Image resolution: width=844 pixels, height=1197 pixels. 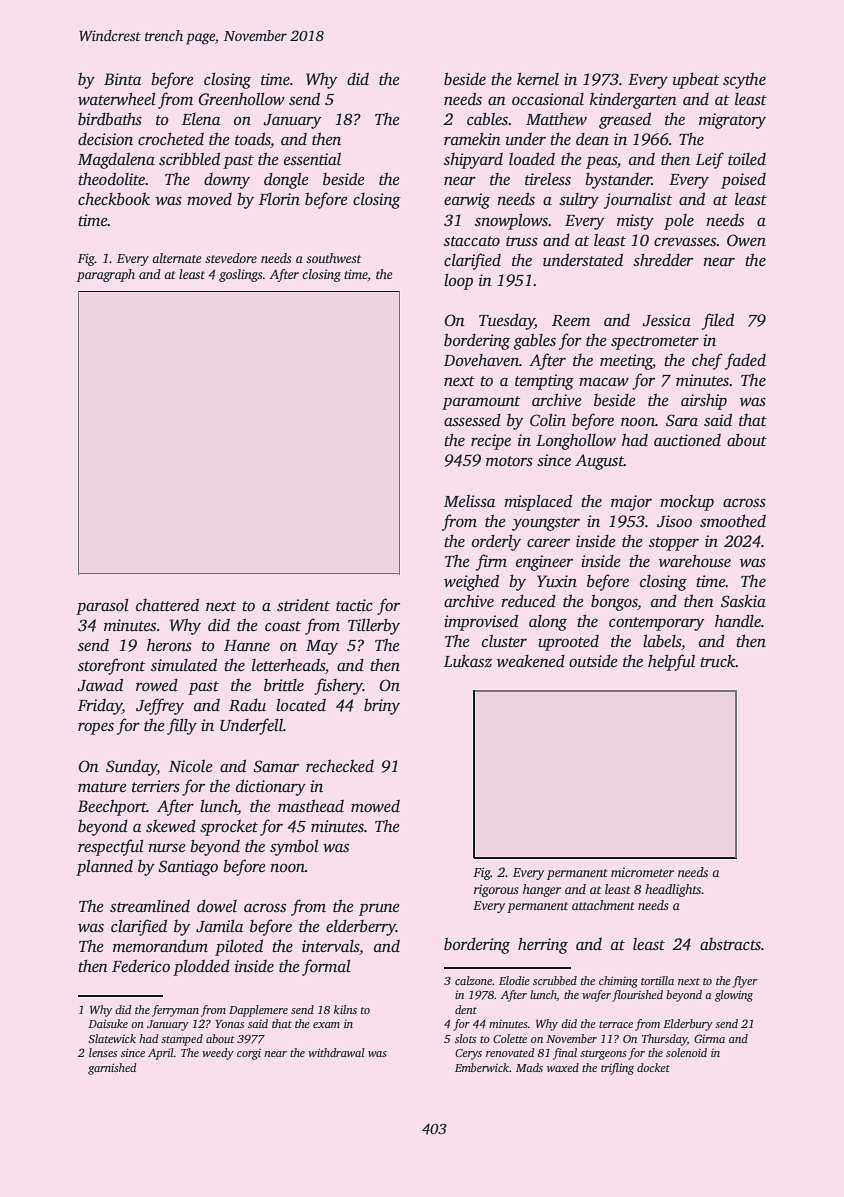 I want to click on shipyard, so click(x=473, y=161).
